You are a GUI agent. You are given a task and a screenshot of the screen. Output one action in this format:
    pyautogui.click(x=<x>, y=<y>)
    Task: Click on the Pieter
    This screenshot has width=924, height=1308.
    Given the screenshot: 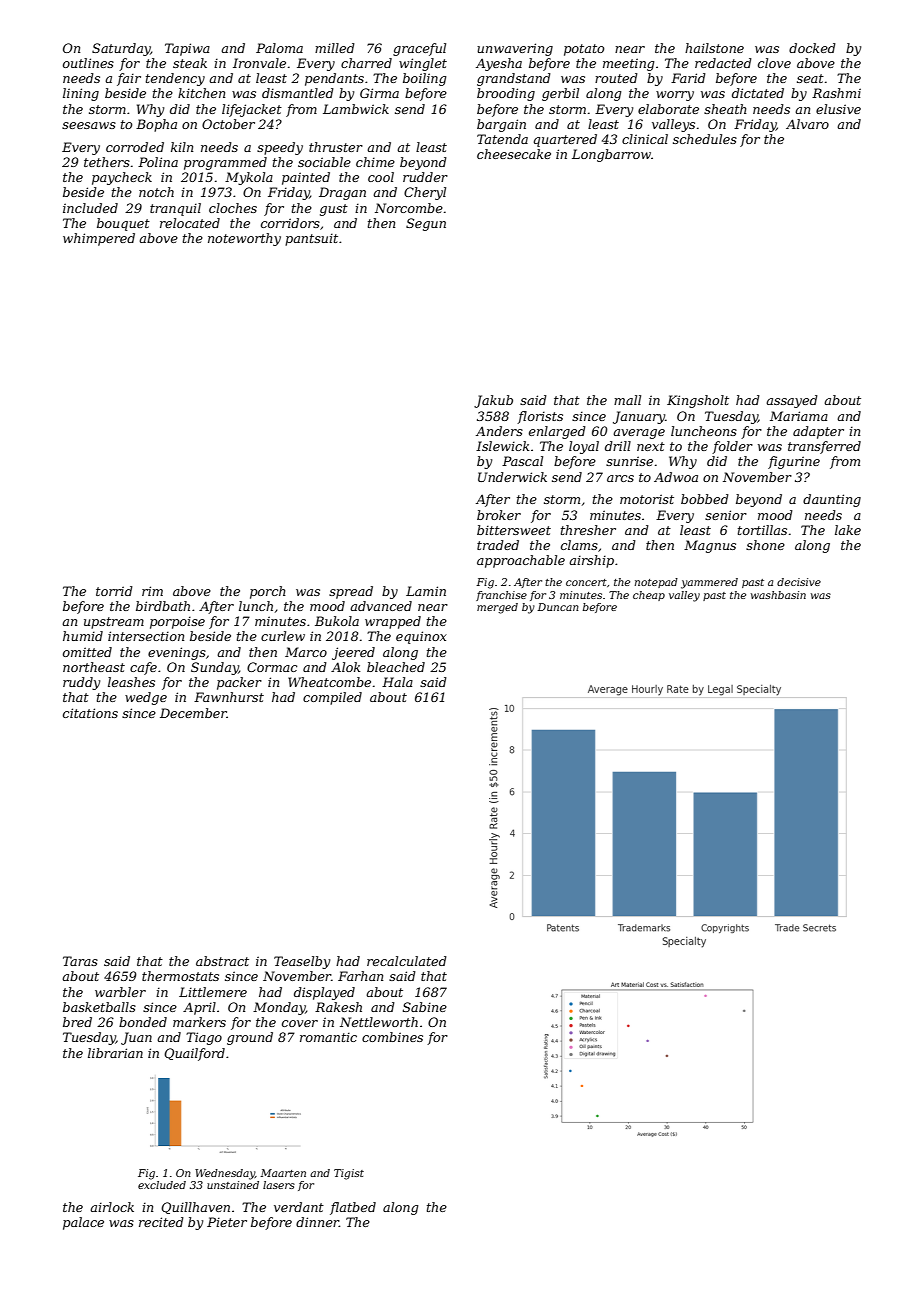 What is the action you would take?
    pyautogui.click(x=227, y=1222)
